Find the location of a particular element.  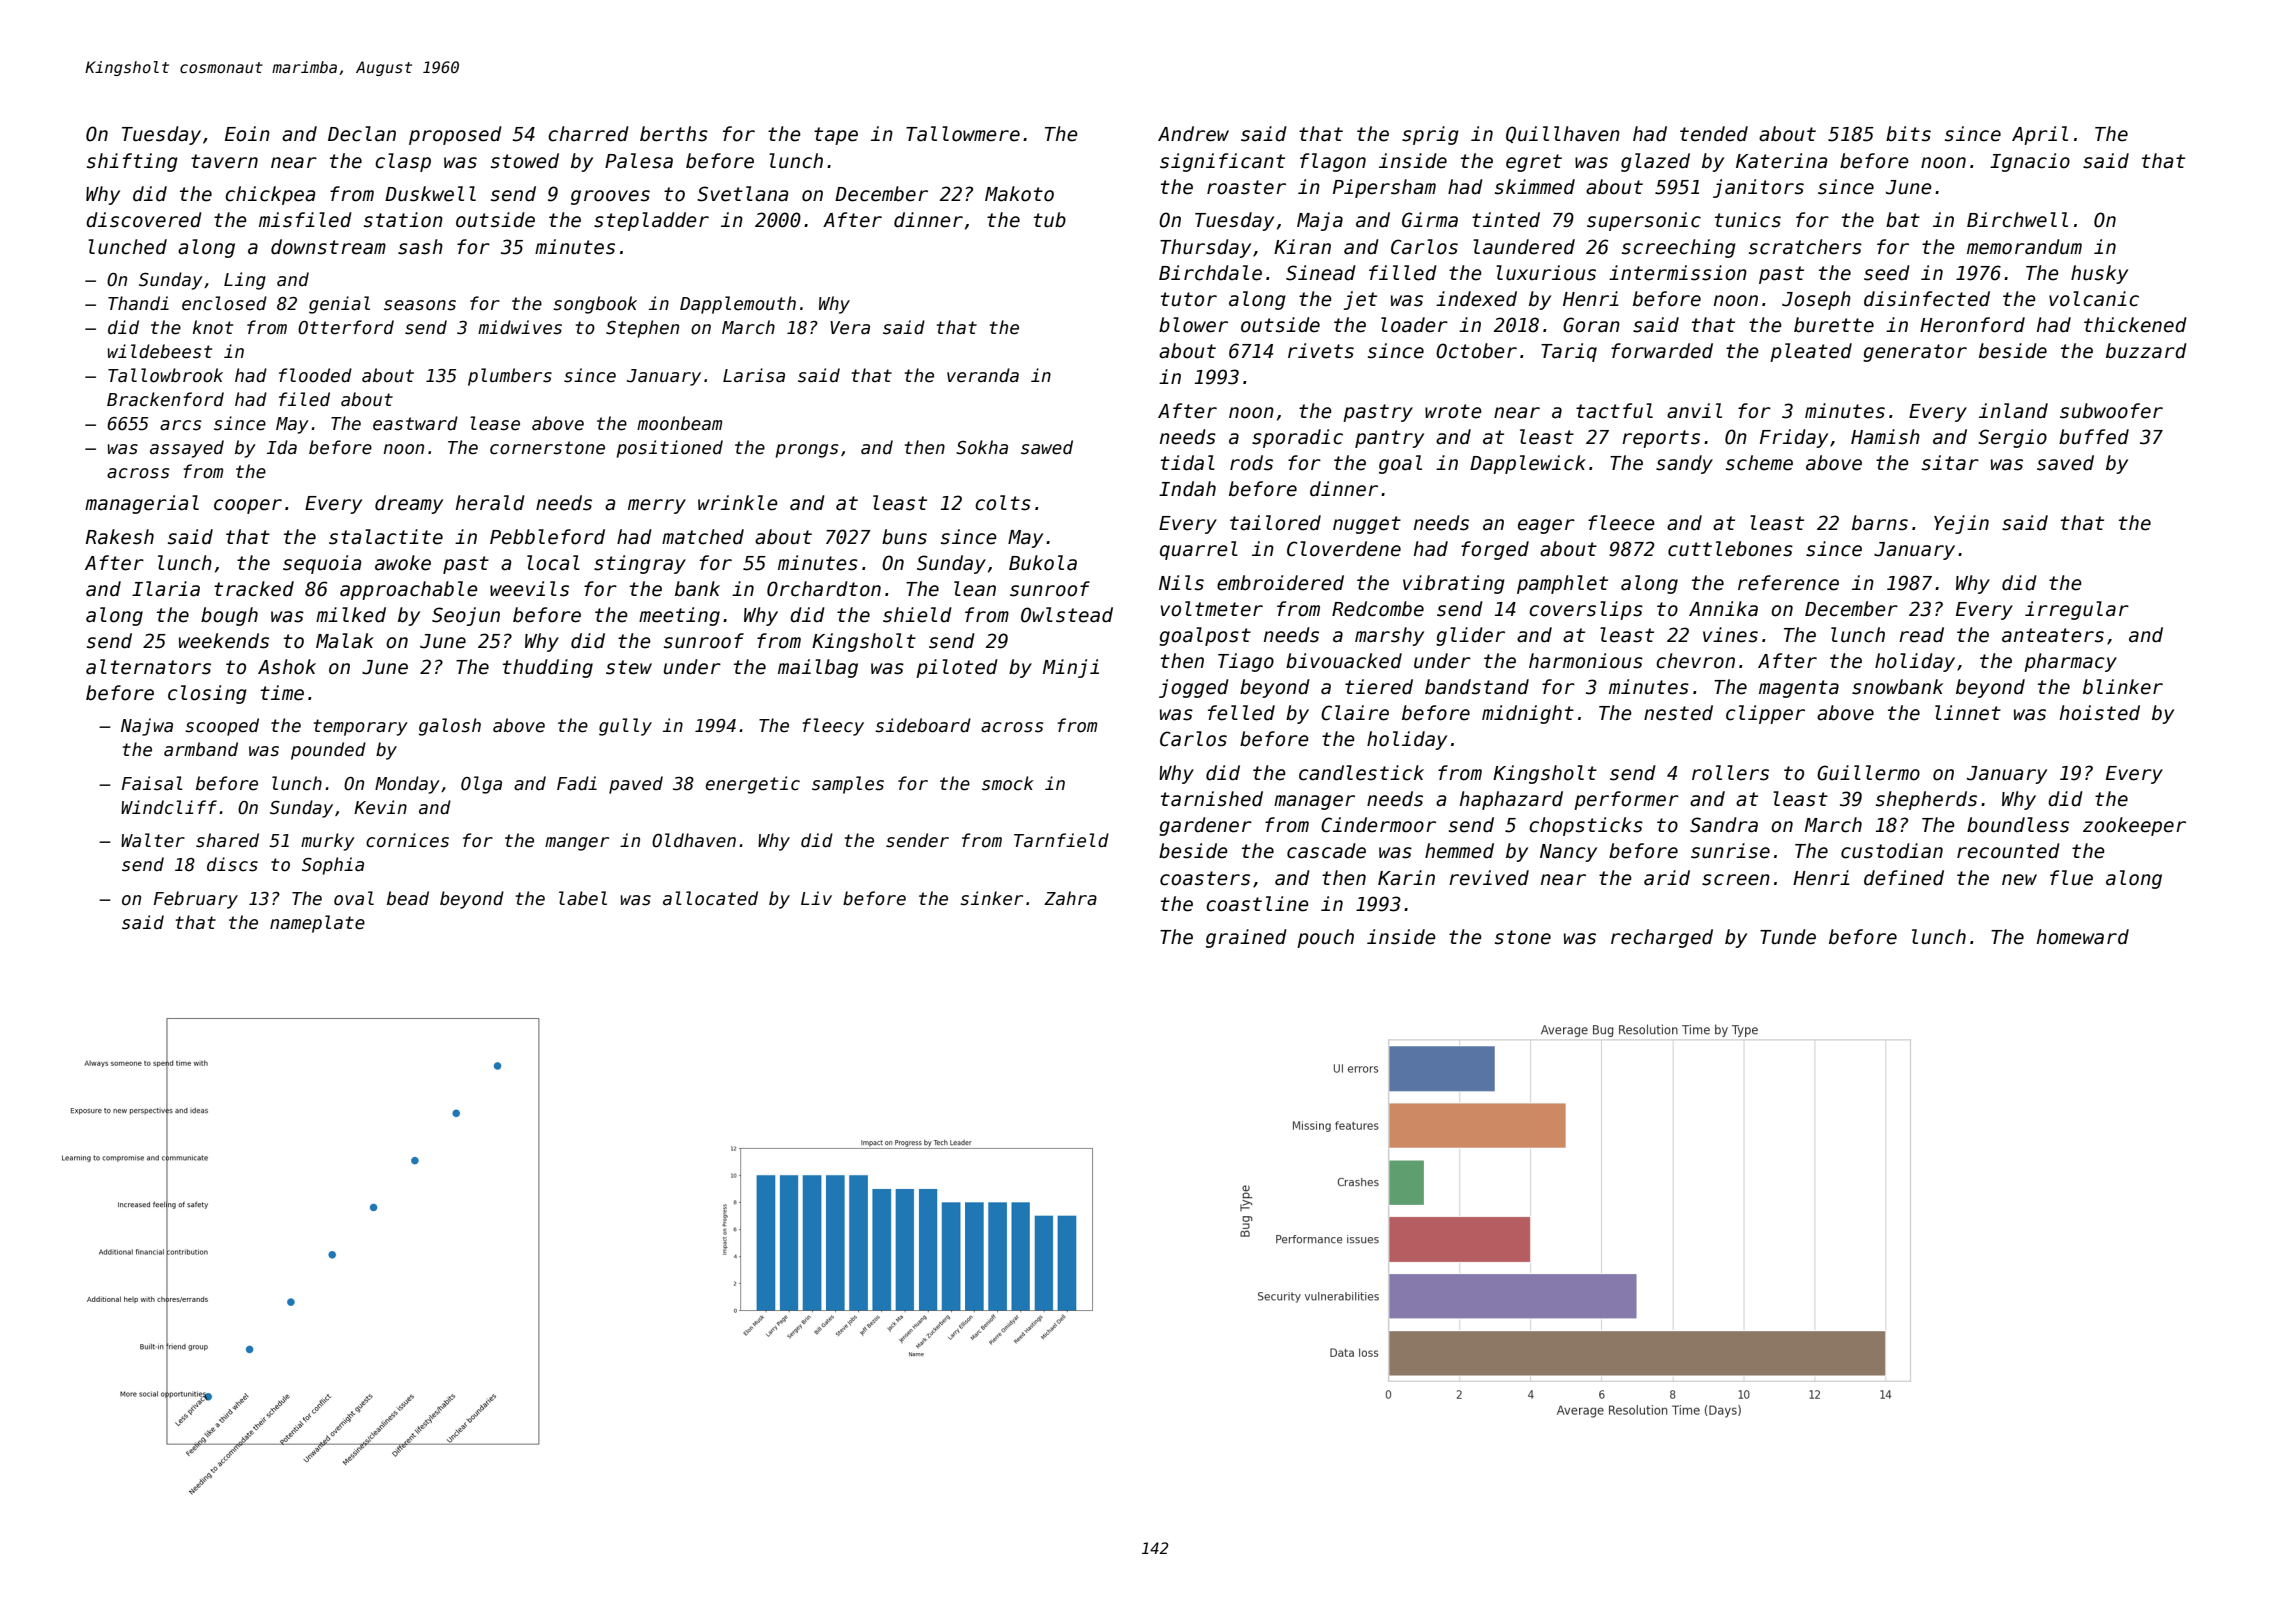

read is located at coordinates (1921, 635).
